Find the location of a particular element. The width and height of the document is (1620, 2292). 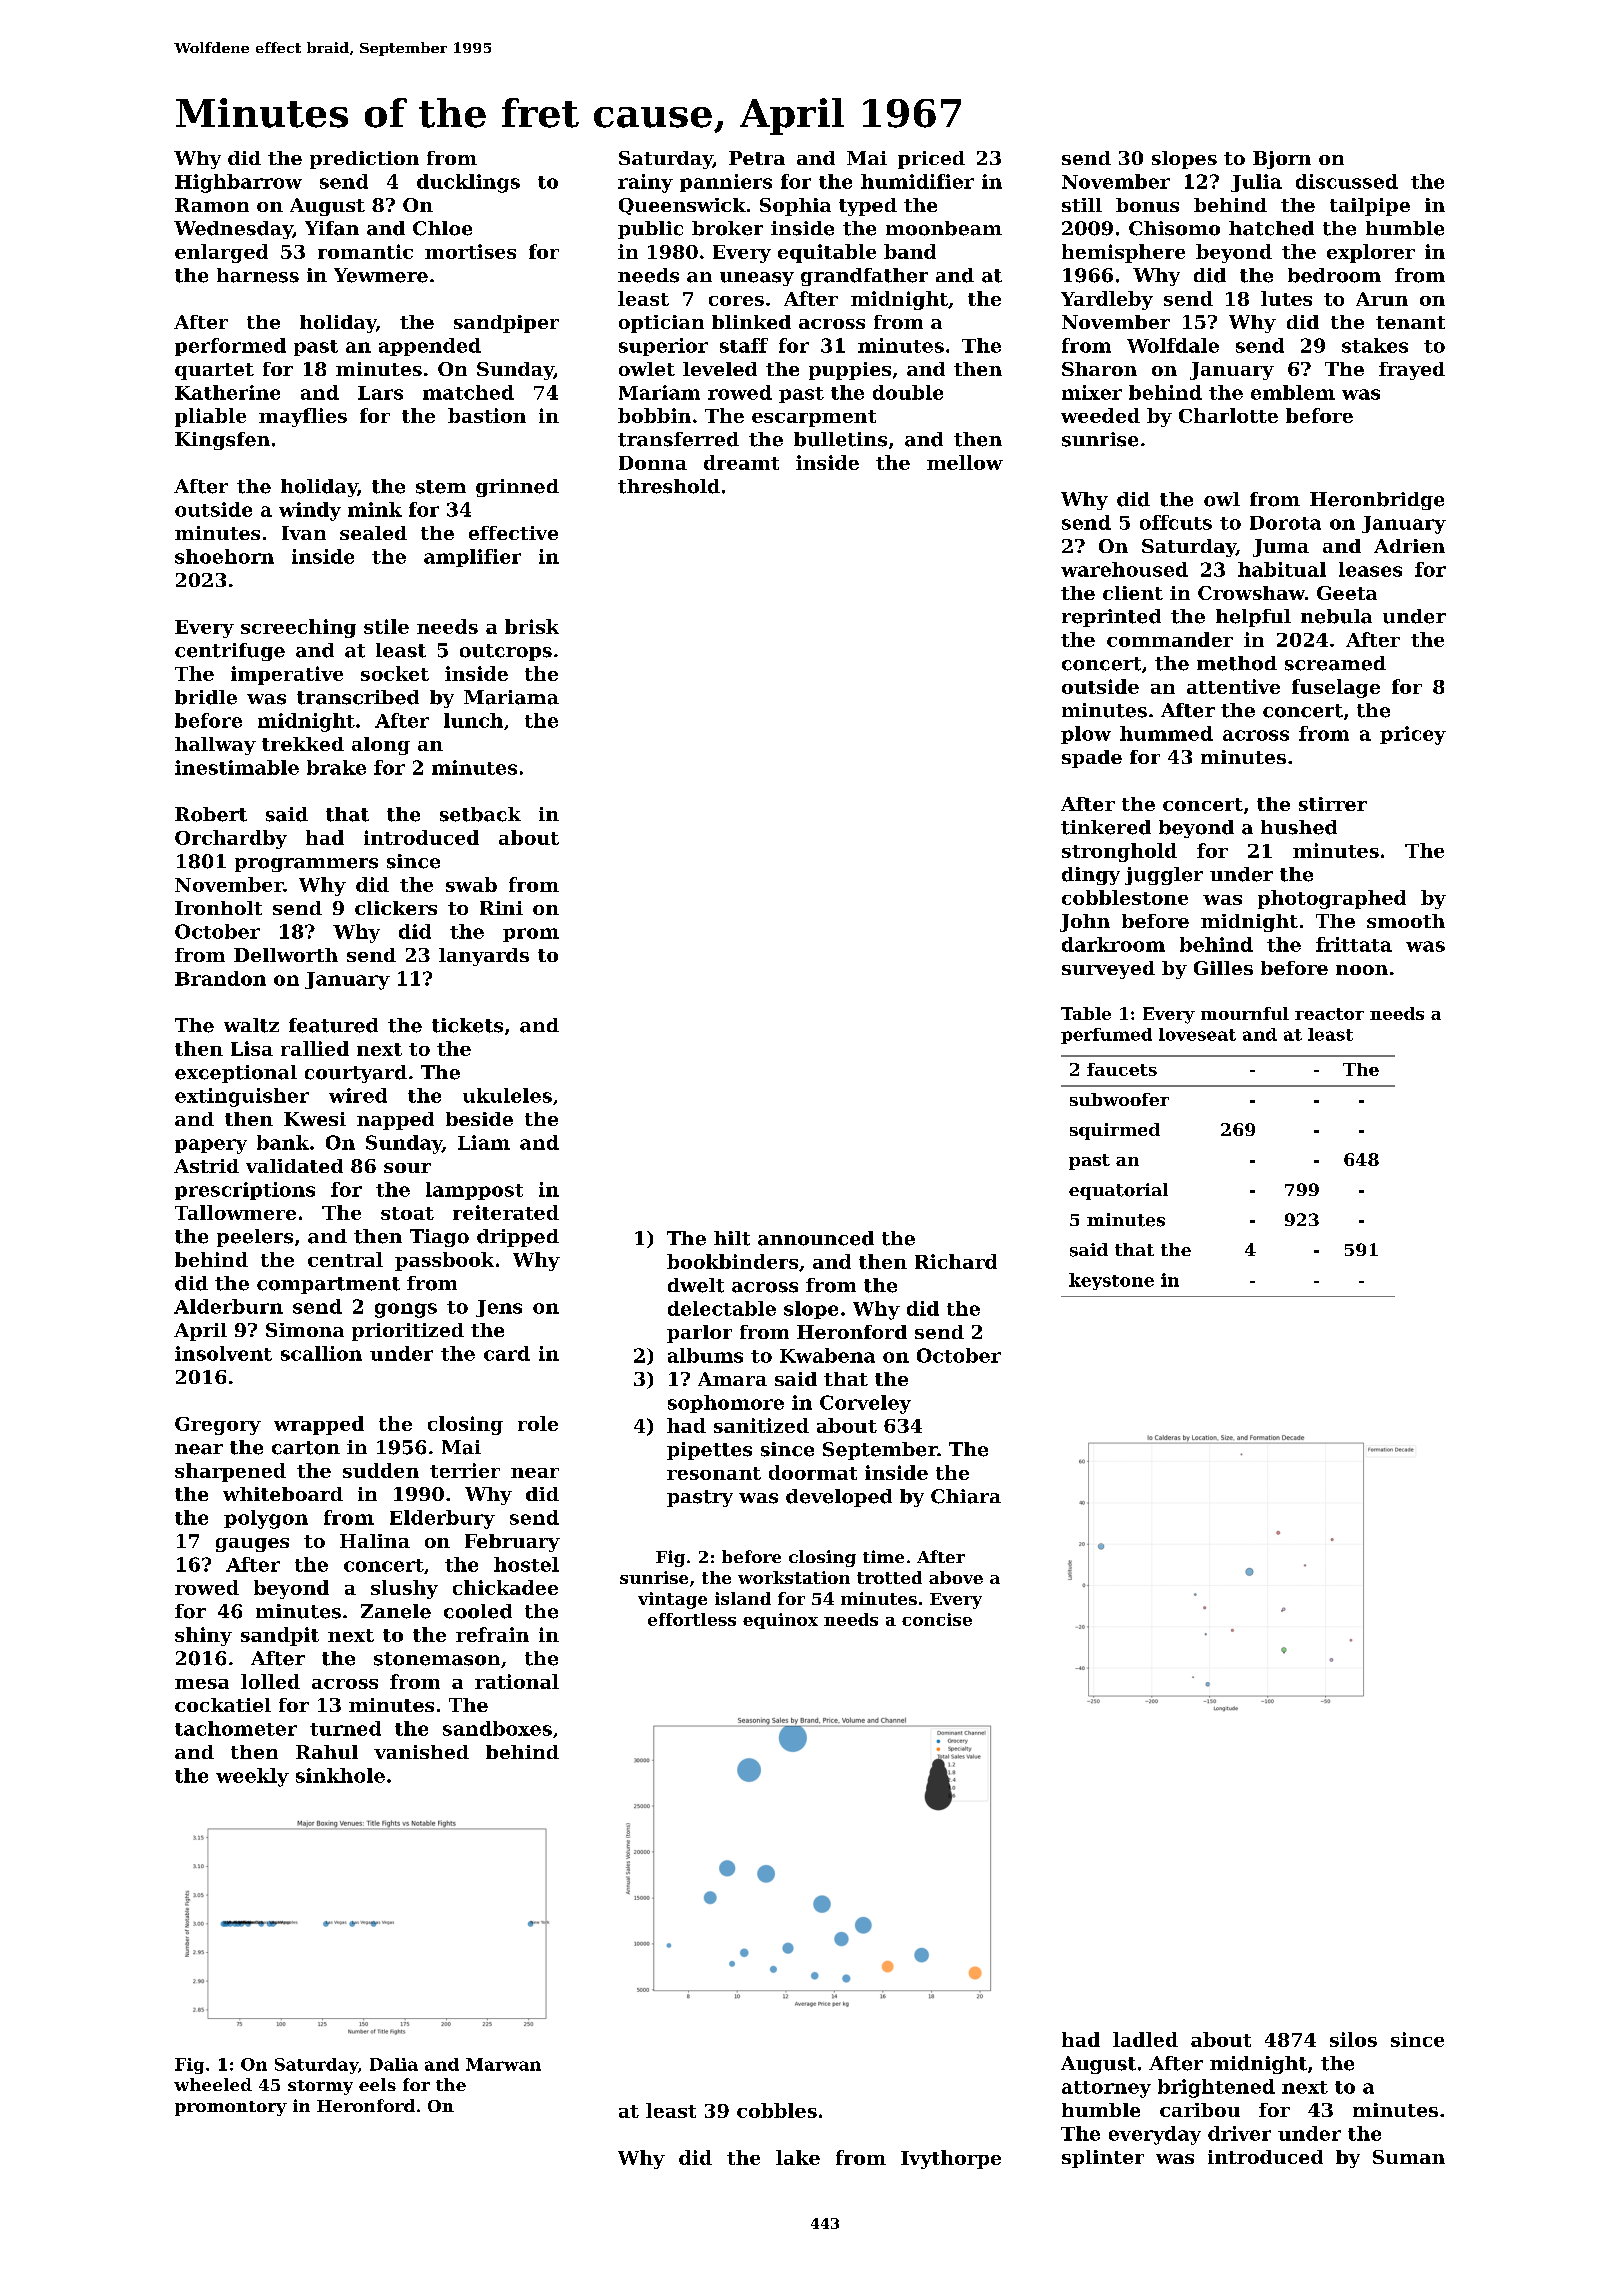

lake is located at coordinates (798, 2157).
